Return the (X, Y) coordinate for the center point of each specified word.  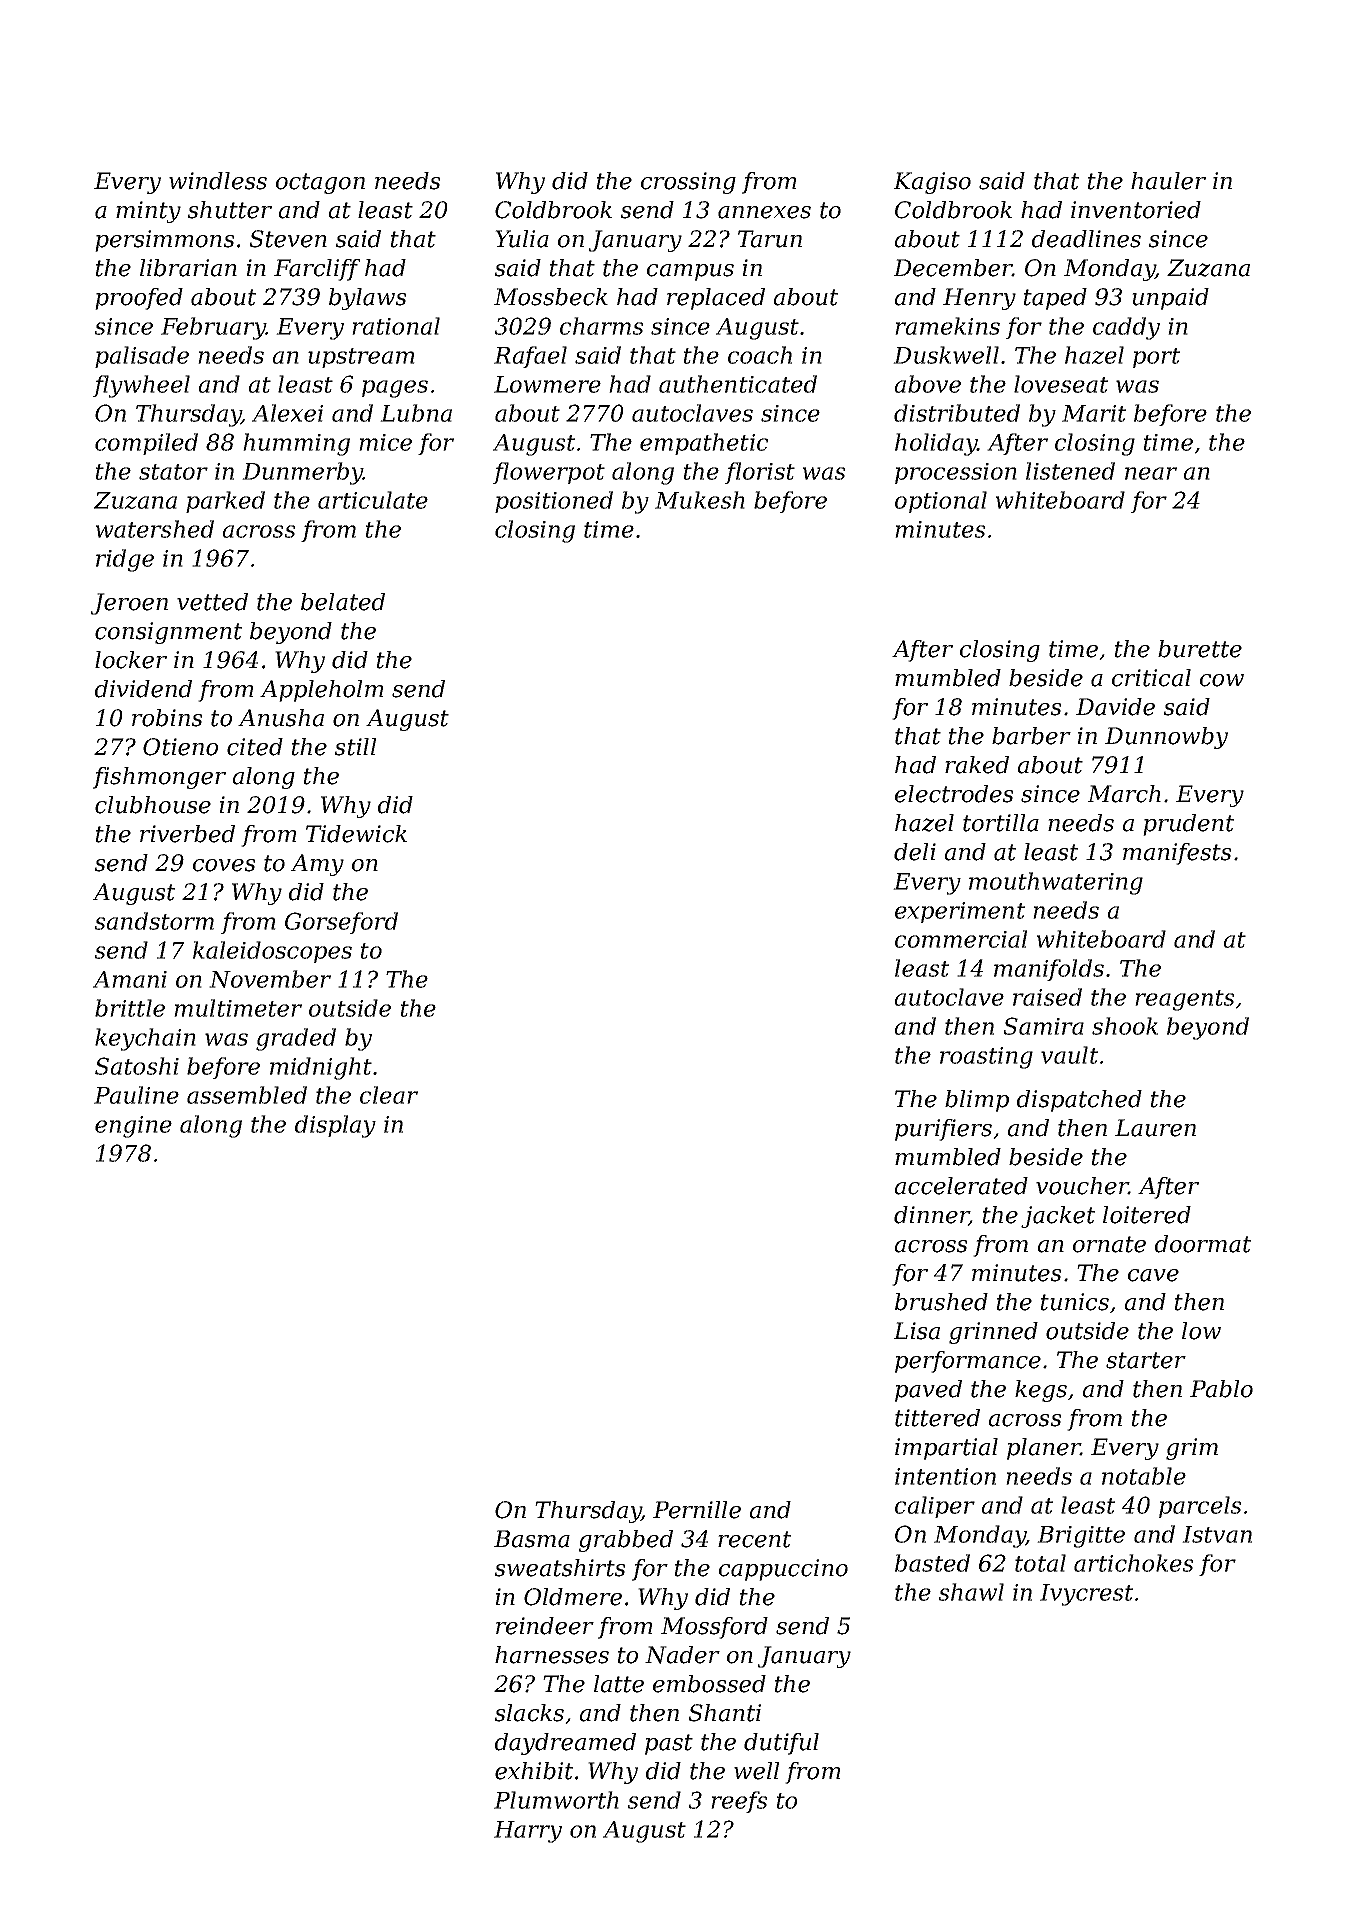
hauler (1168, 181)
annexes (764, 212)
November (270, 979)
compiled (146, 444)
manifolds (1049, 970)
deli (915, 852)
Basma (532, 1539)
